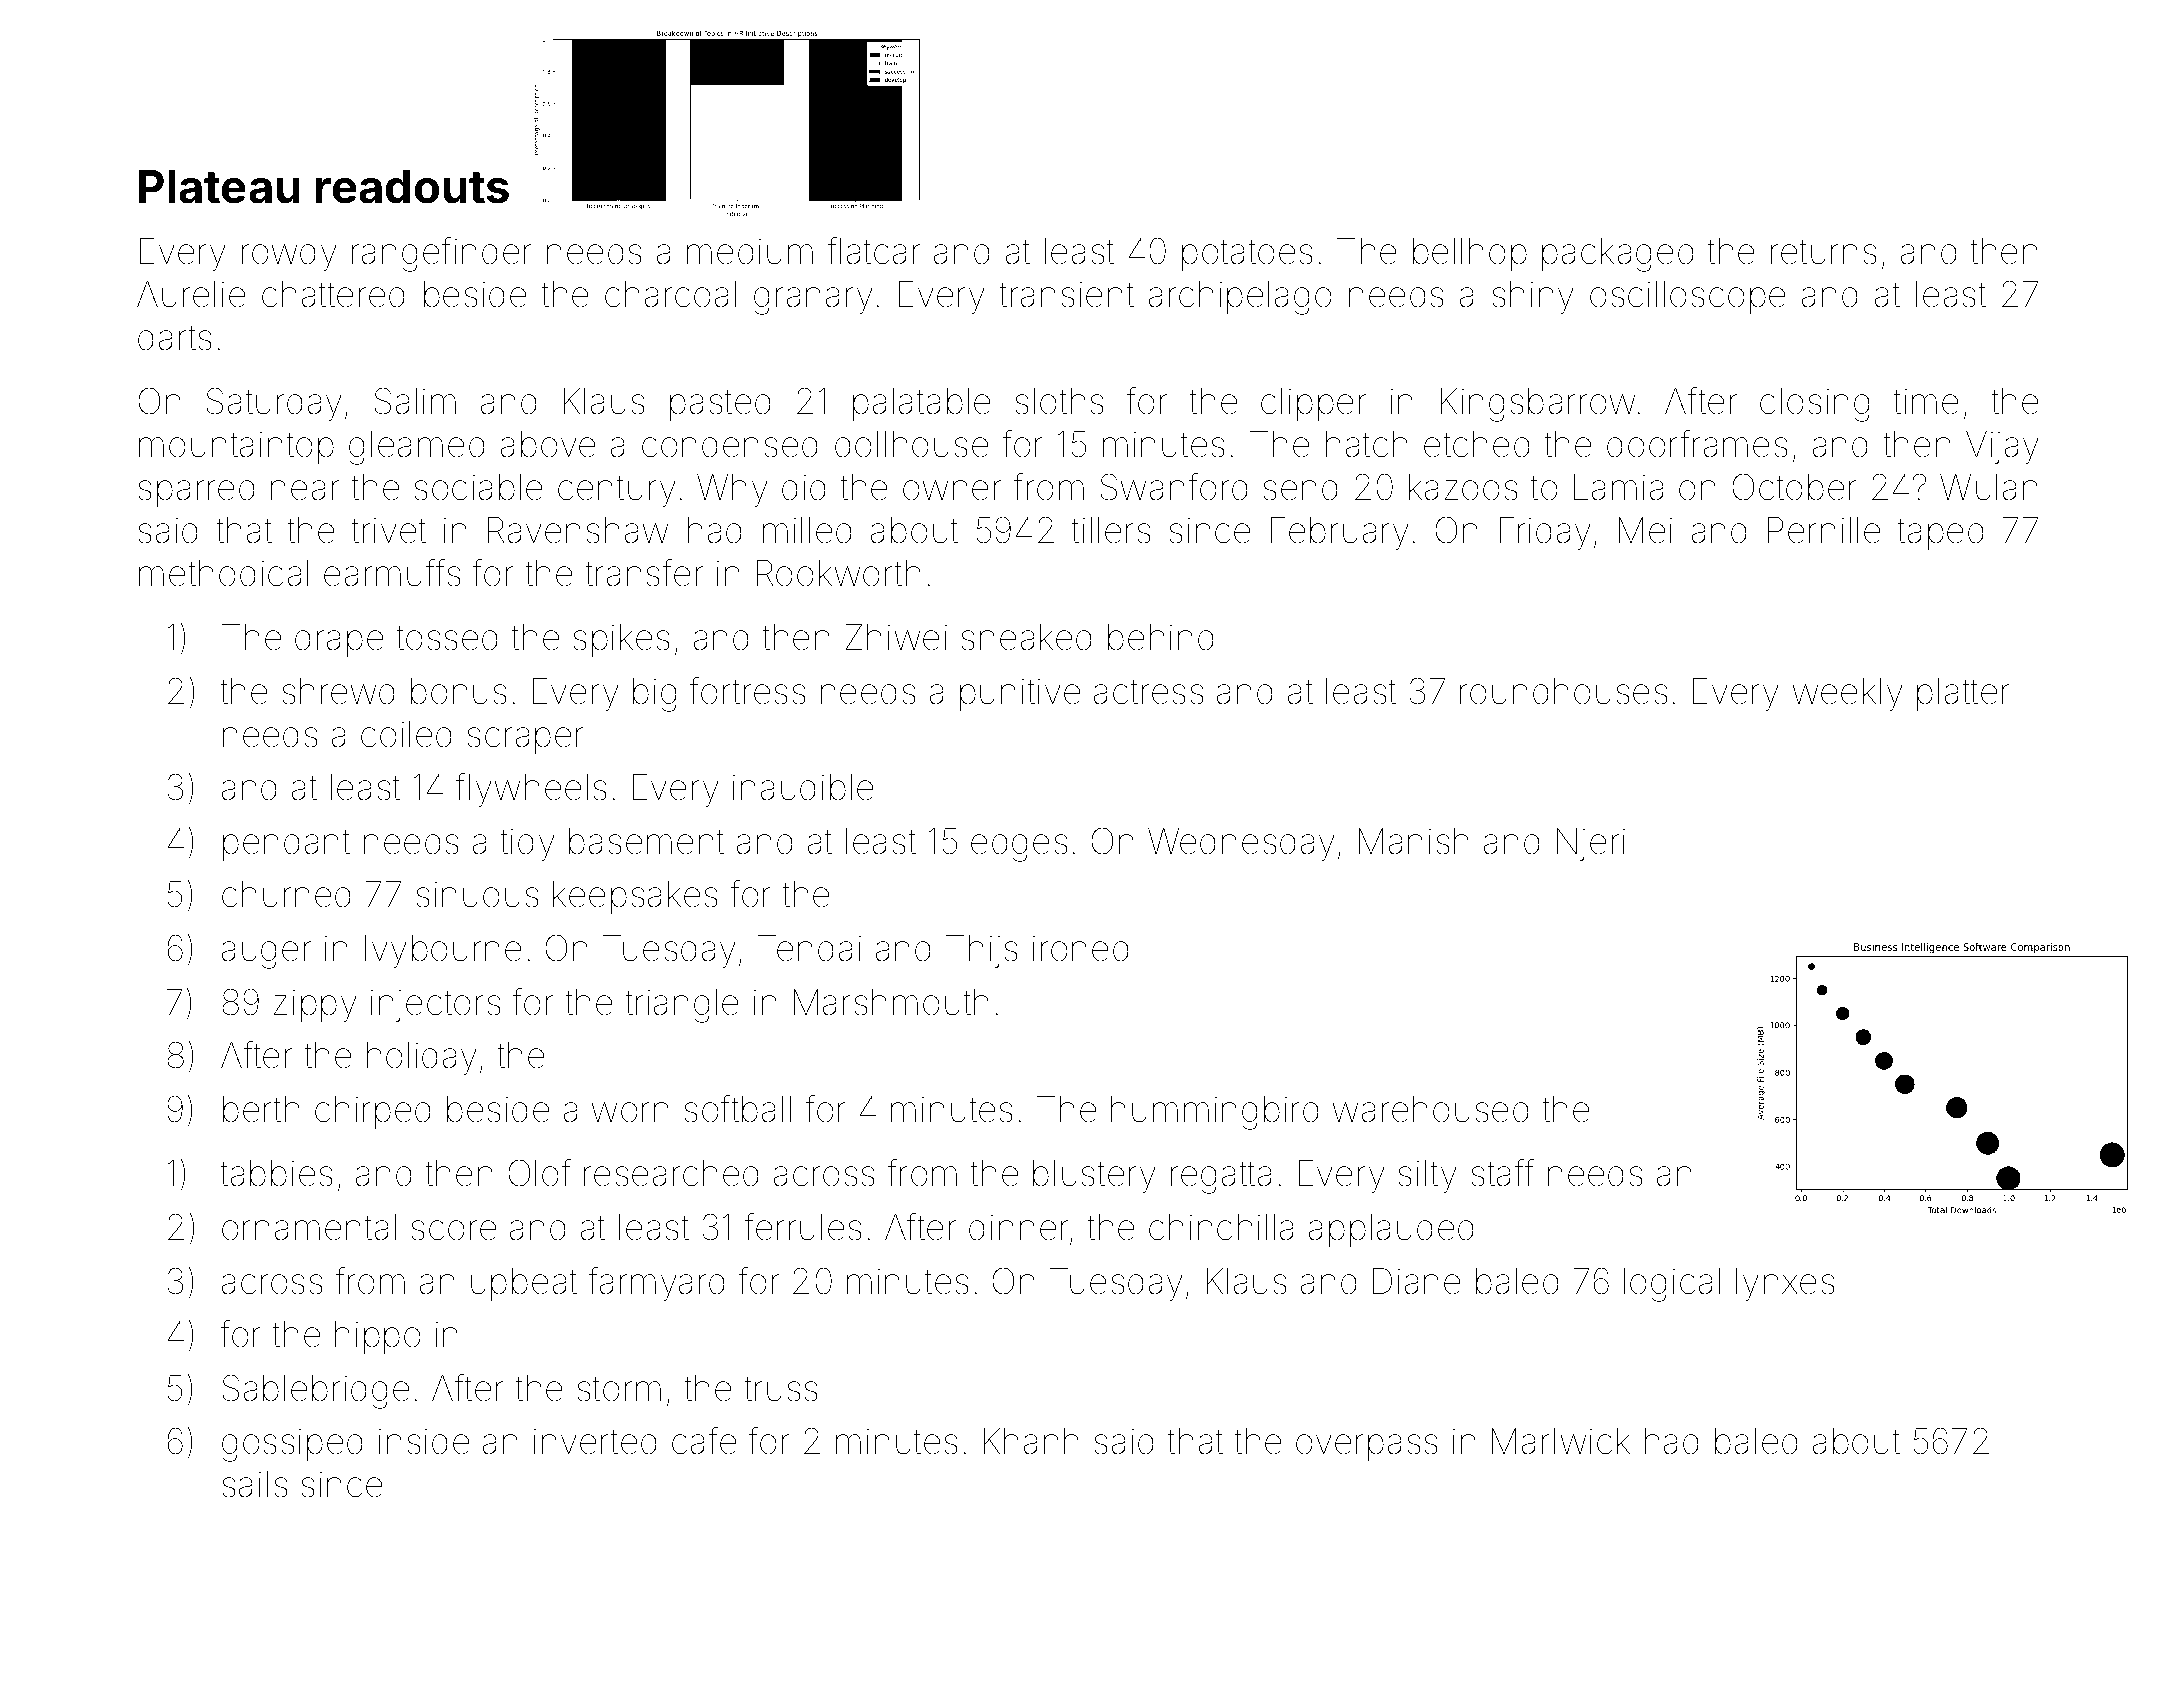 Image resolution: width=2178 pixels, height=1683 pixels. What do you see at coordinates (339, 640) in the image?
I see `drape` at bounding box center [339, 640].
